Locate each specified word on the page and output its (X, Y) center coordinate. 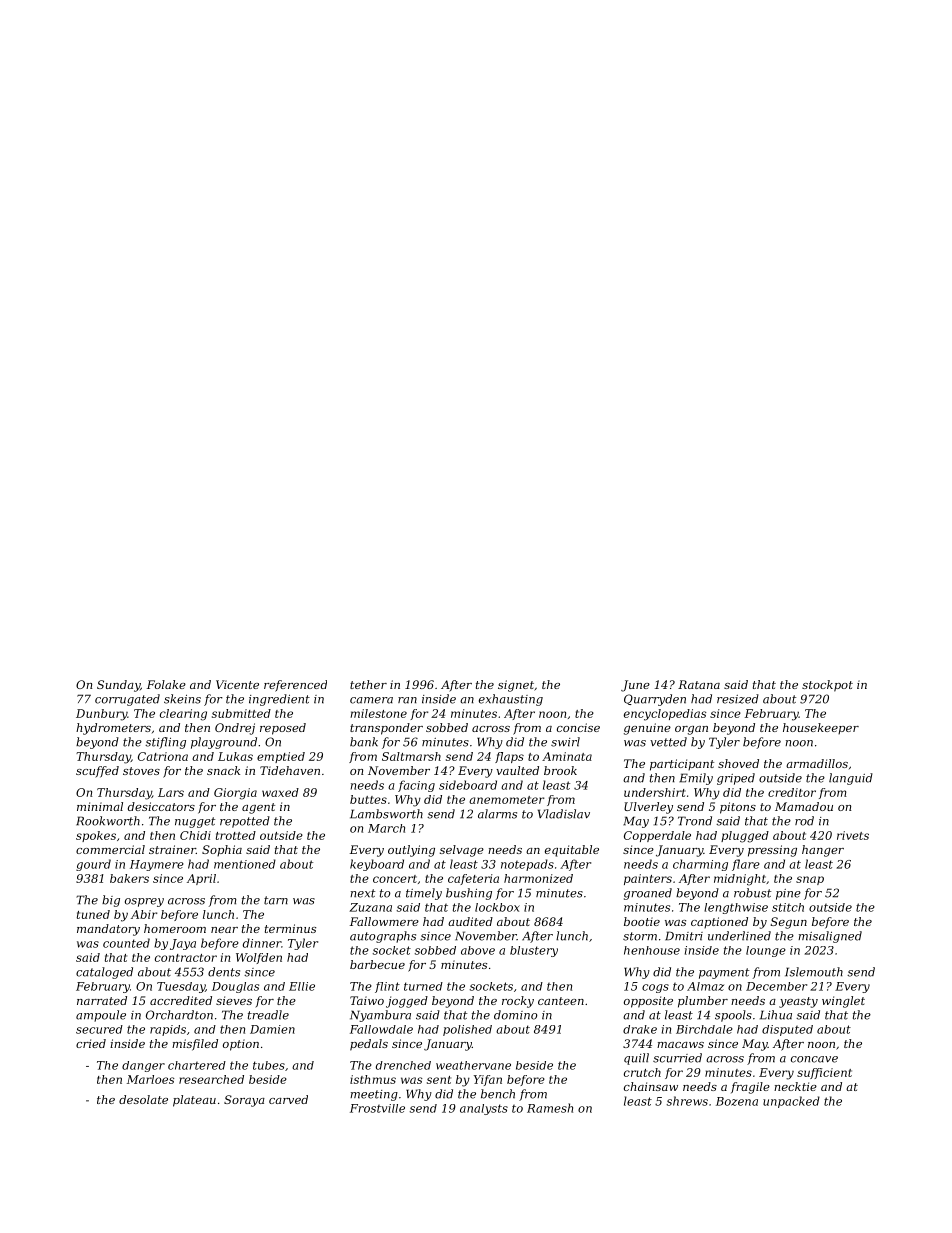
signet (516, 686)
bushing (469, 894)
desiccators (161, 806)
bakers (129, 878)
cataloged (104, 973)
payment (724, 973)
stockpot (827, 686)
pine (788, 894)
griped (736, 779)
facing (416, 786)
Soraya (244, 1101)
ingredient (279, 700)
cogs (655, 988)
